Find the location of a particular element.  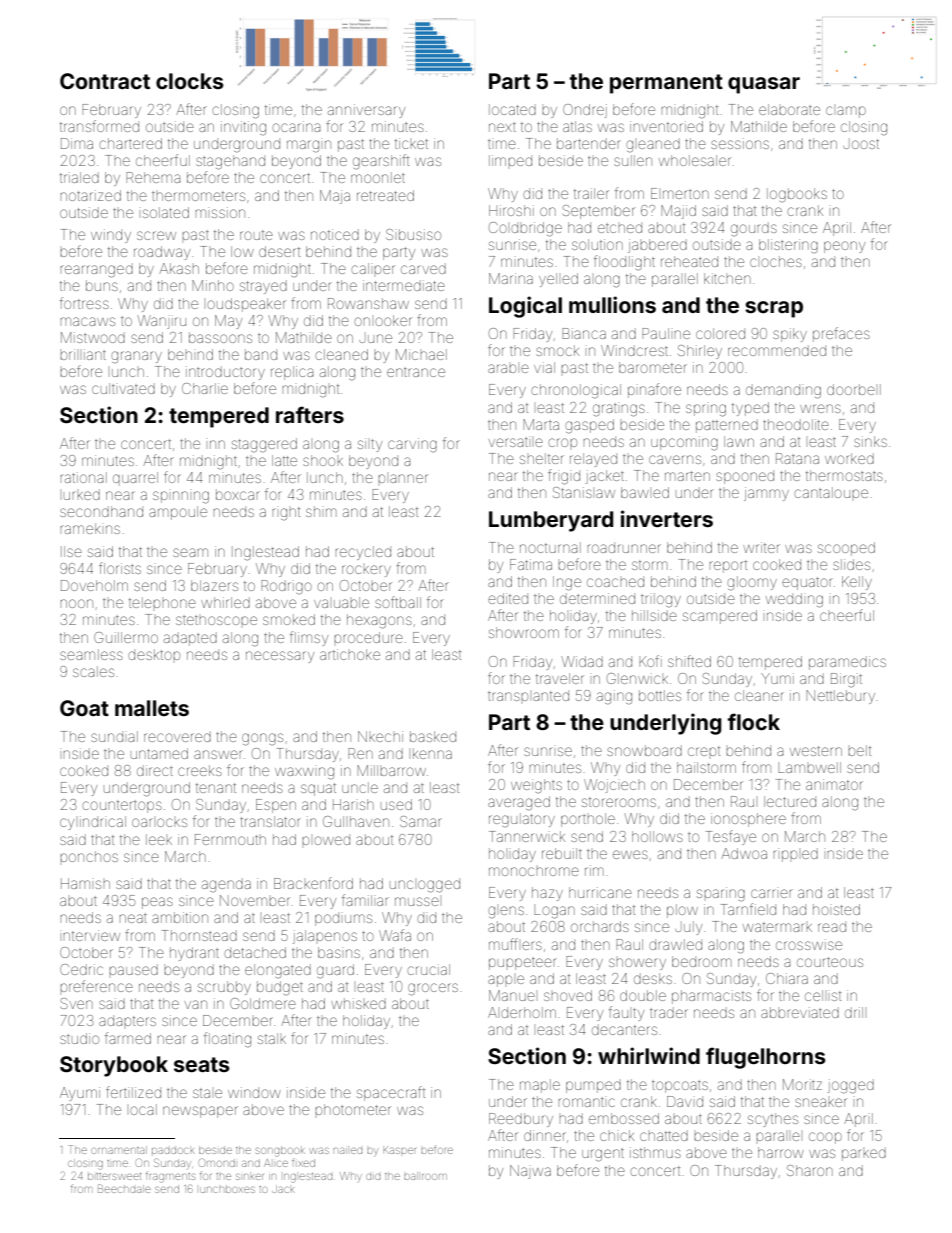

basked is located at coordinates (433, 736).
